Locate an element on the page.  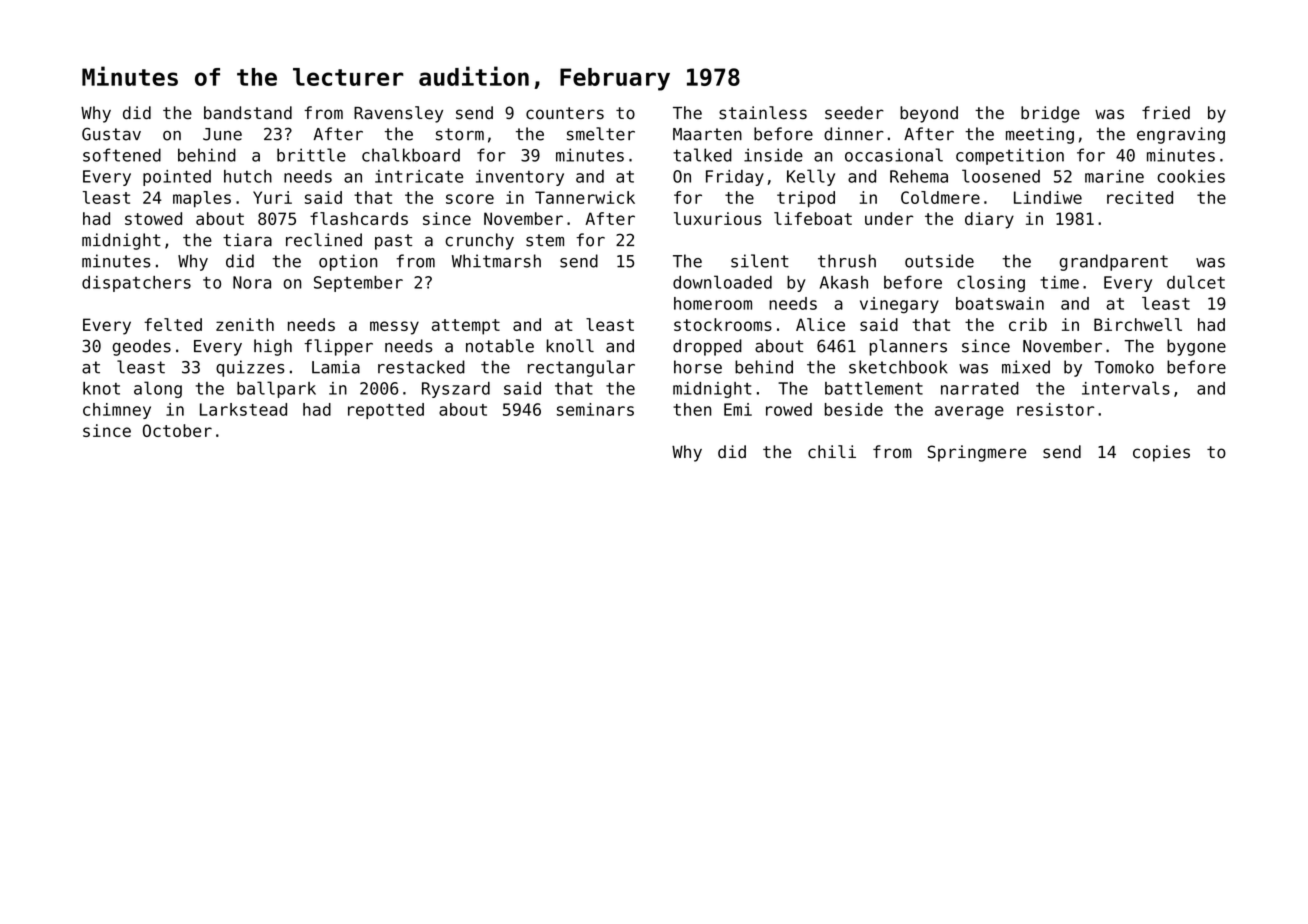
attempt is located at coordinates (466, 327).
